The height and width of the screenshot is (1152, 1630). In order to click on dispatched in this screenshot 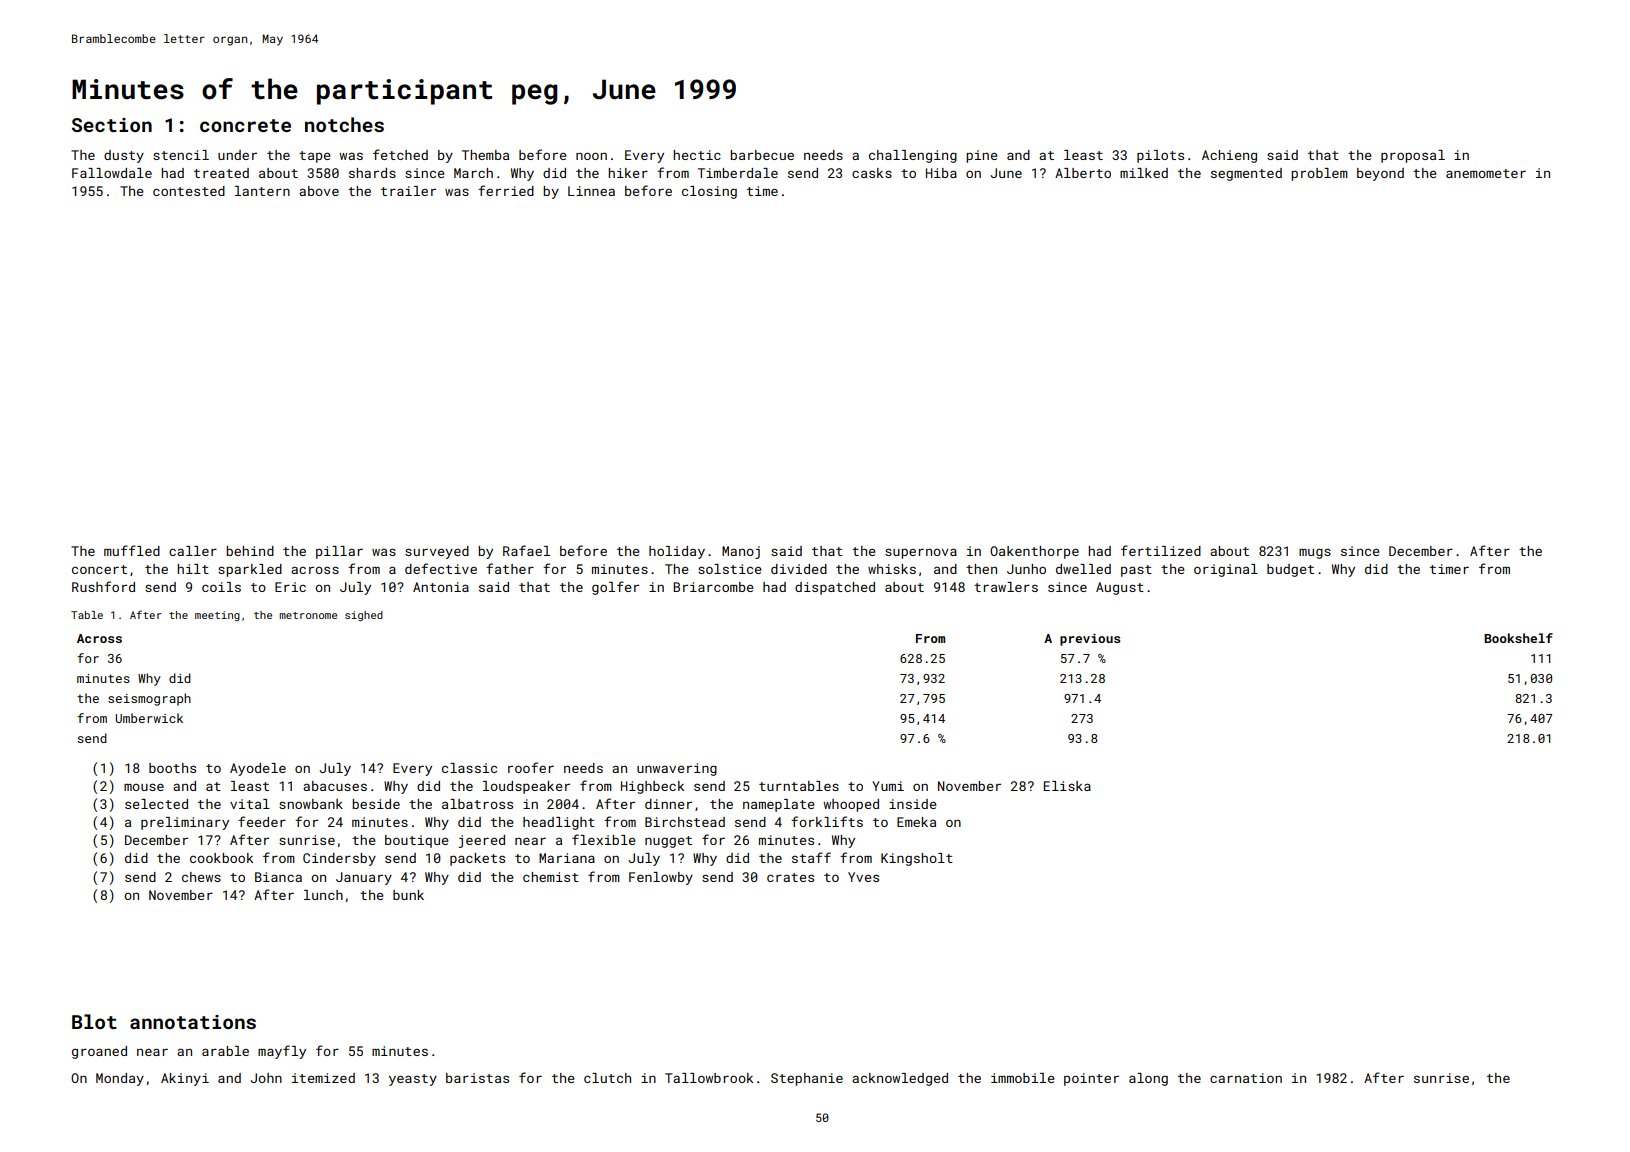, I will do `click(835, 588)`.
